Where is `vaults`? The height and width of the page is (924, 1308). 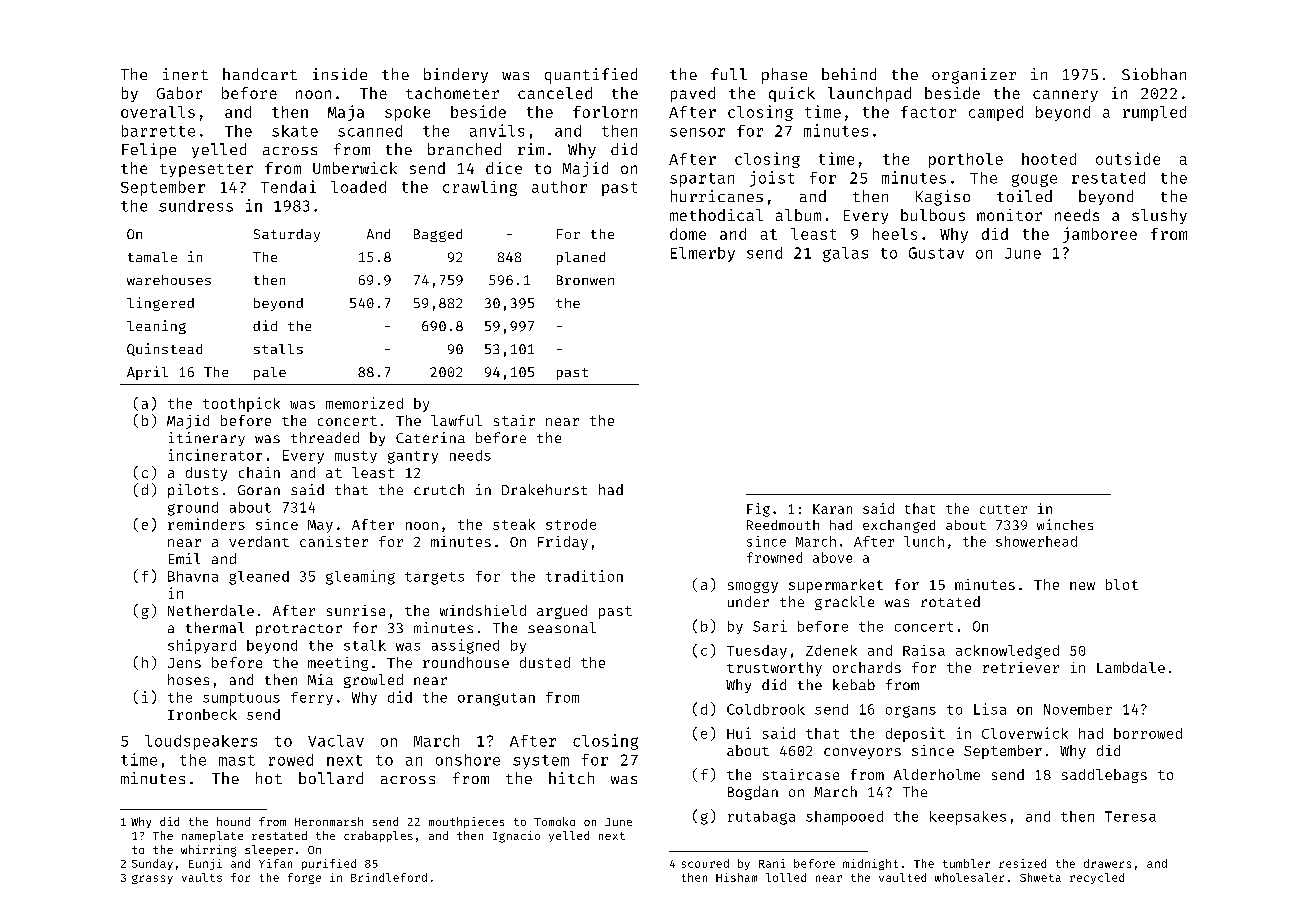 vaults is located at coordinates (202, 877).
